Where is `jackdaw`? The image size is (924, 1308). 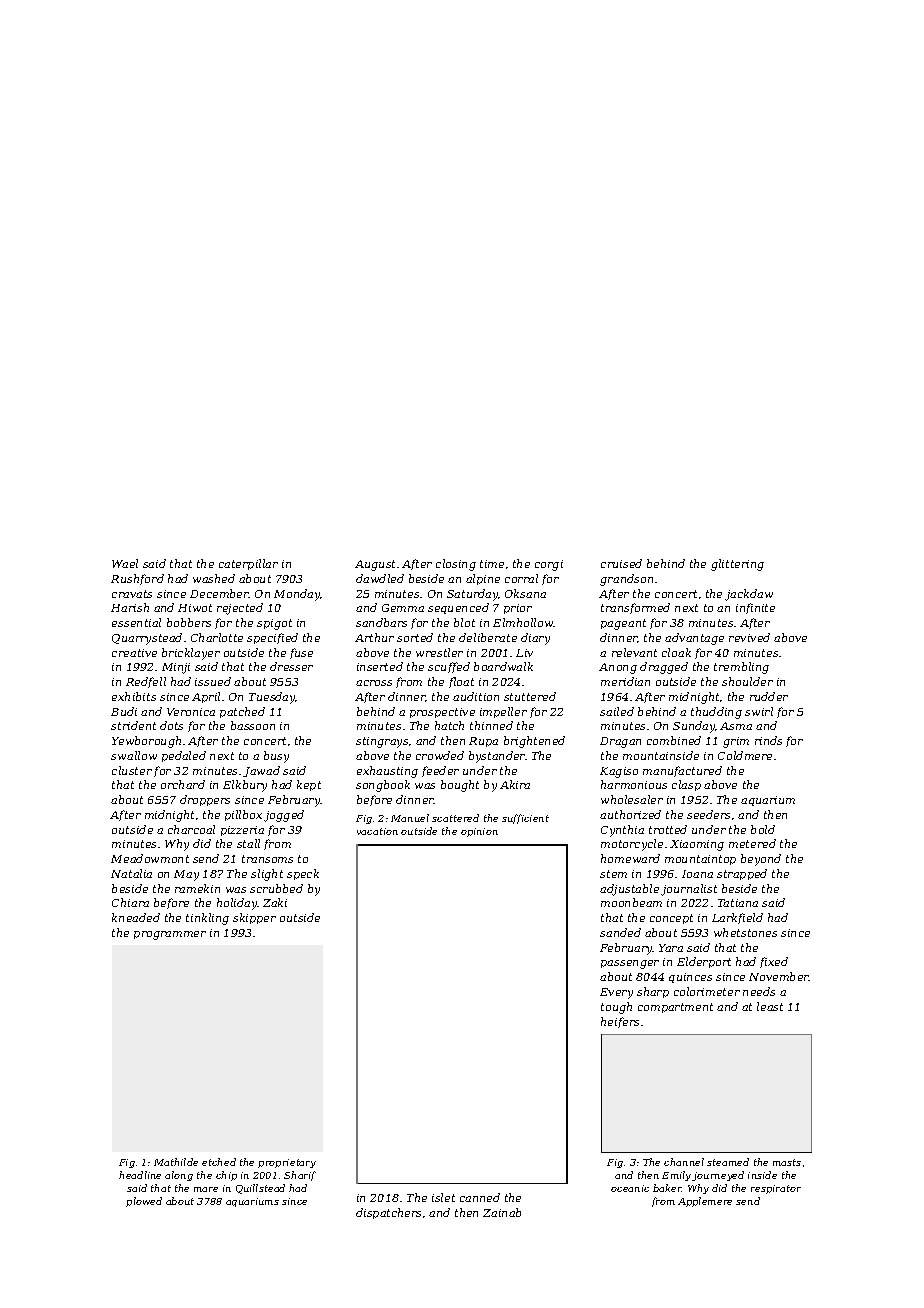 jackdaw is located at coordinates (749, 595).
